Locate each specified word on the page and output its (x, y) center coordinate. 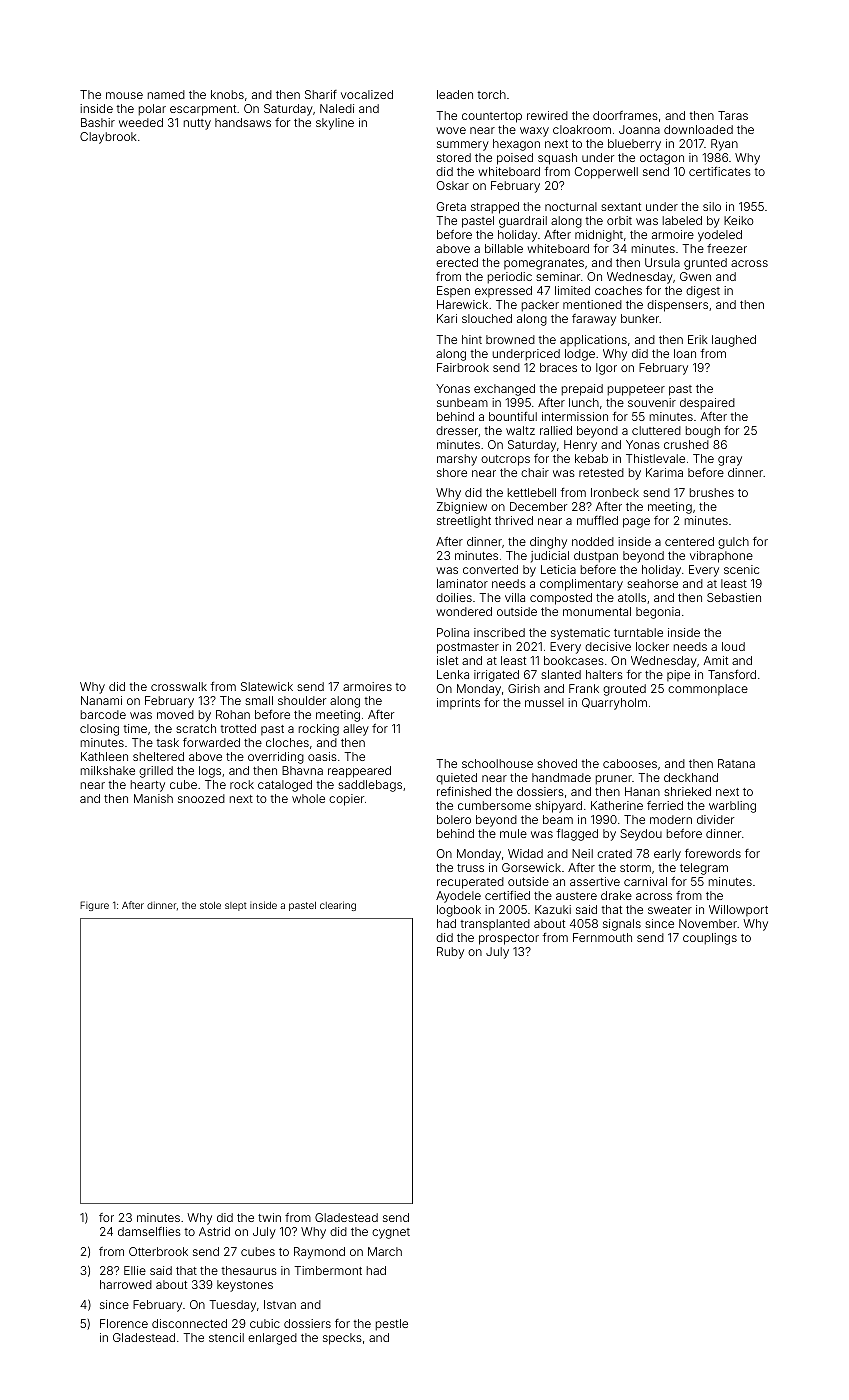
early (667, 855)
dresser (457, 430)
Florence (124, 1323)
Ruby (450, 953)
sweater (670, 910)
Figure (94, 906)
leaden (455, 94)
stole (210, 905)
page (636, 523)
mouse (124, 95)
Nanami (101, 700)
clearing (338, 906)
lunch (584, 402)
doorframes (625, 115)
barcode (103, 714)
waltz (520, 430)
